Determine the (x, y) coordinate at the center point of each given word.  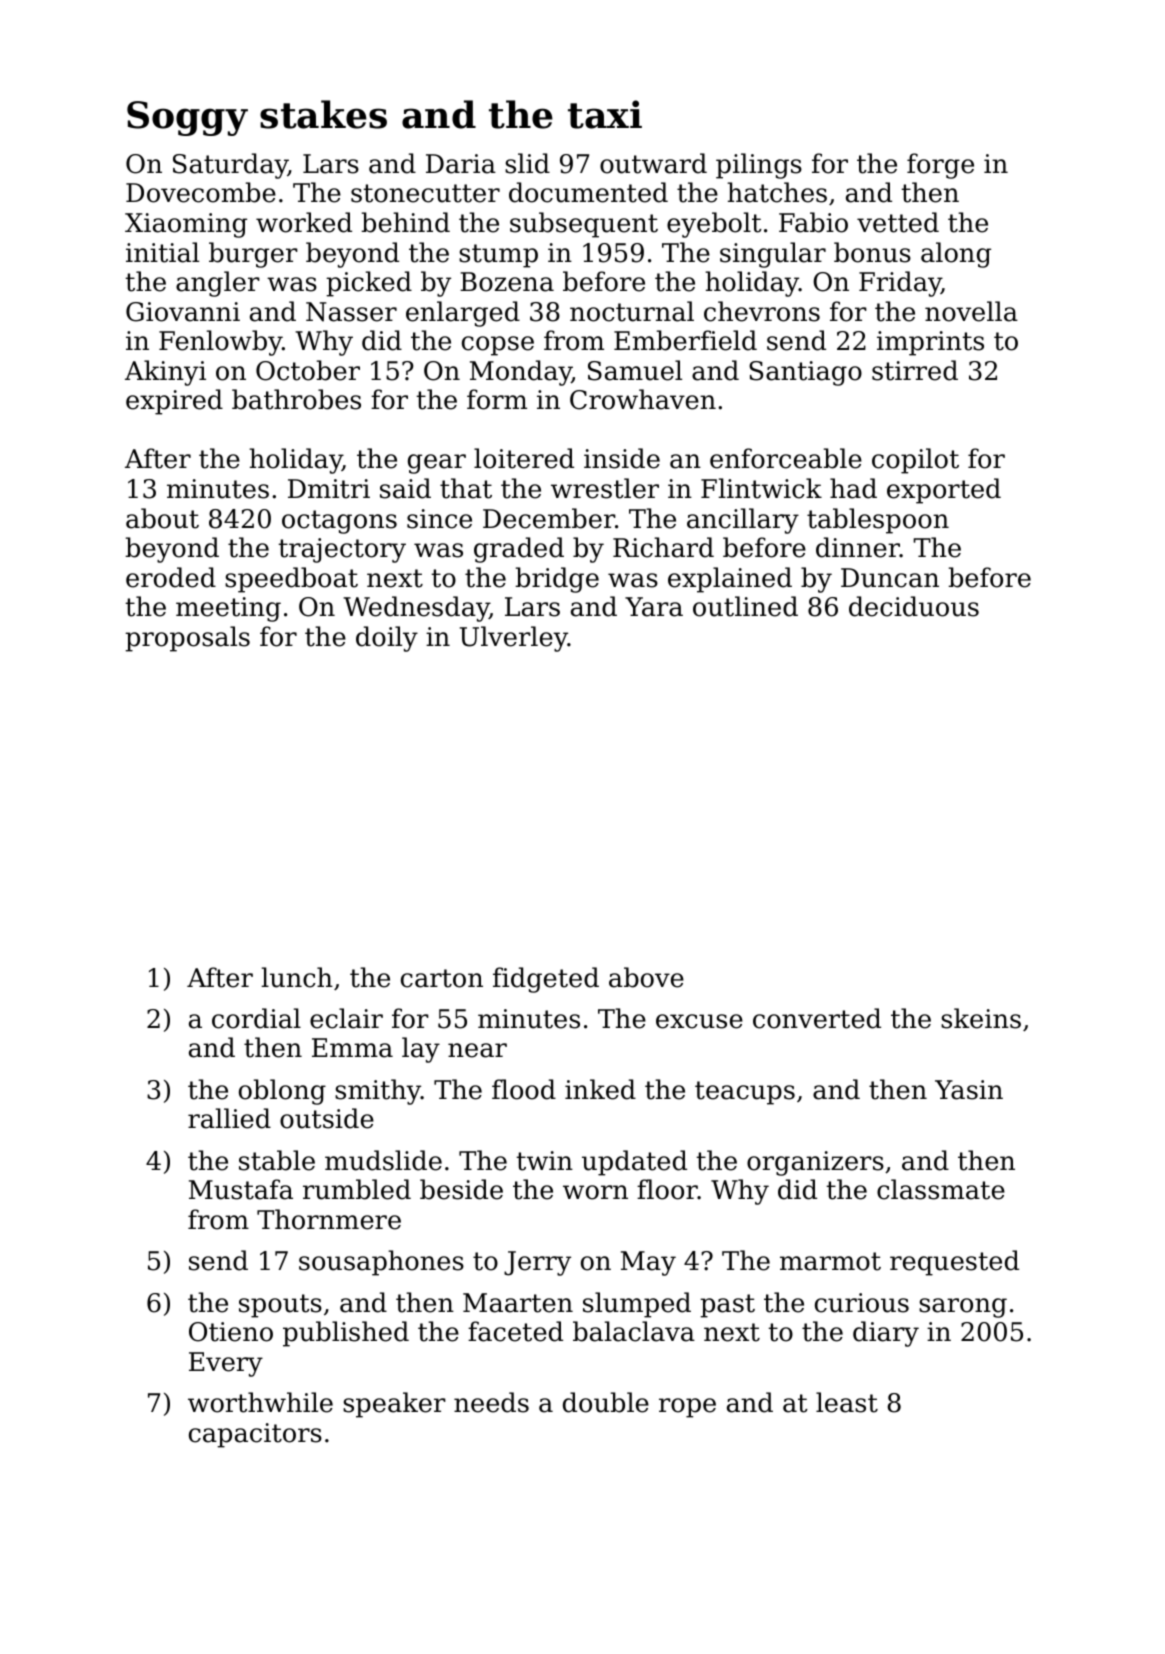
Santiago (805, 373)
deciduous (914, 606)
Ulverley (514, 639)
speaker (394, 1405)
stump (498, 256)
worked (304, 222)
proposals (187, 639)
